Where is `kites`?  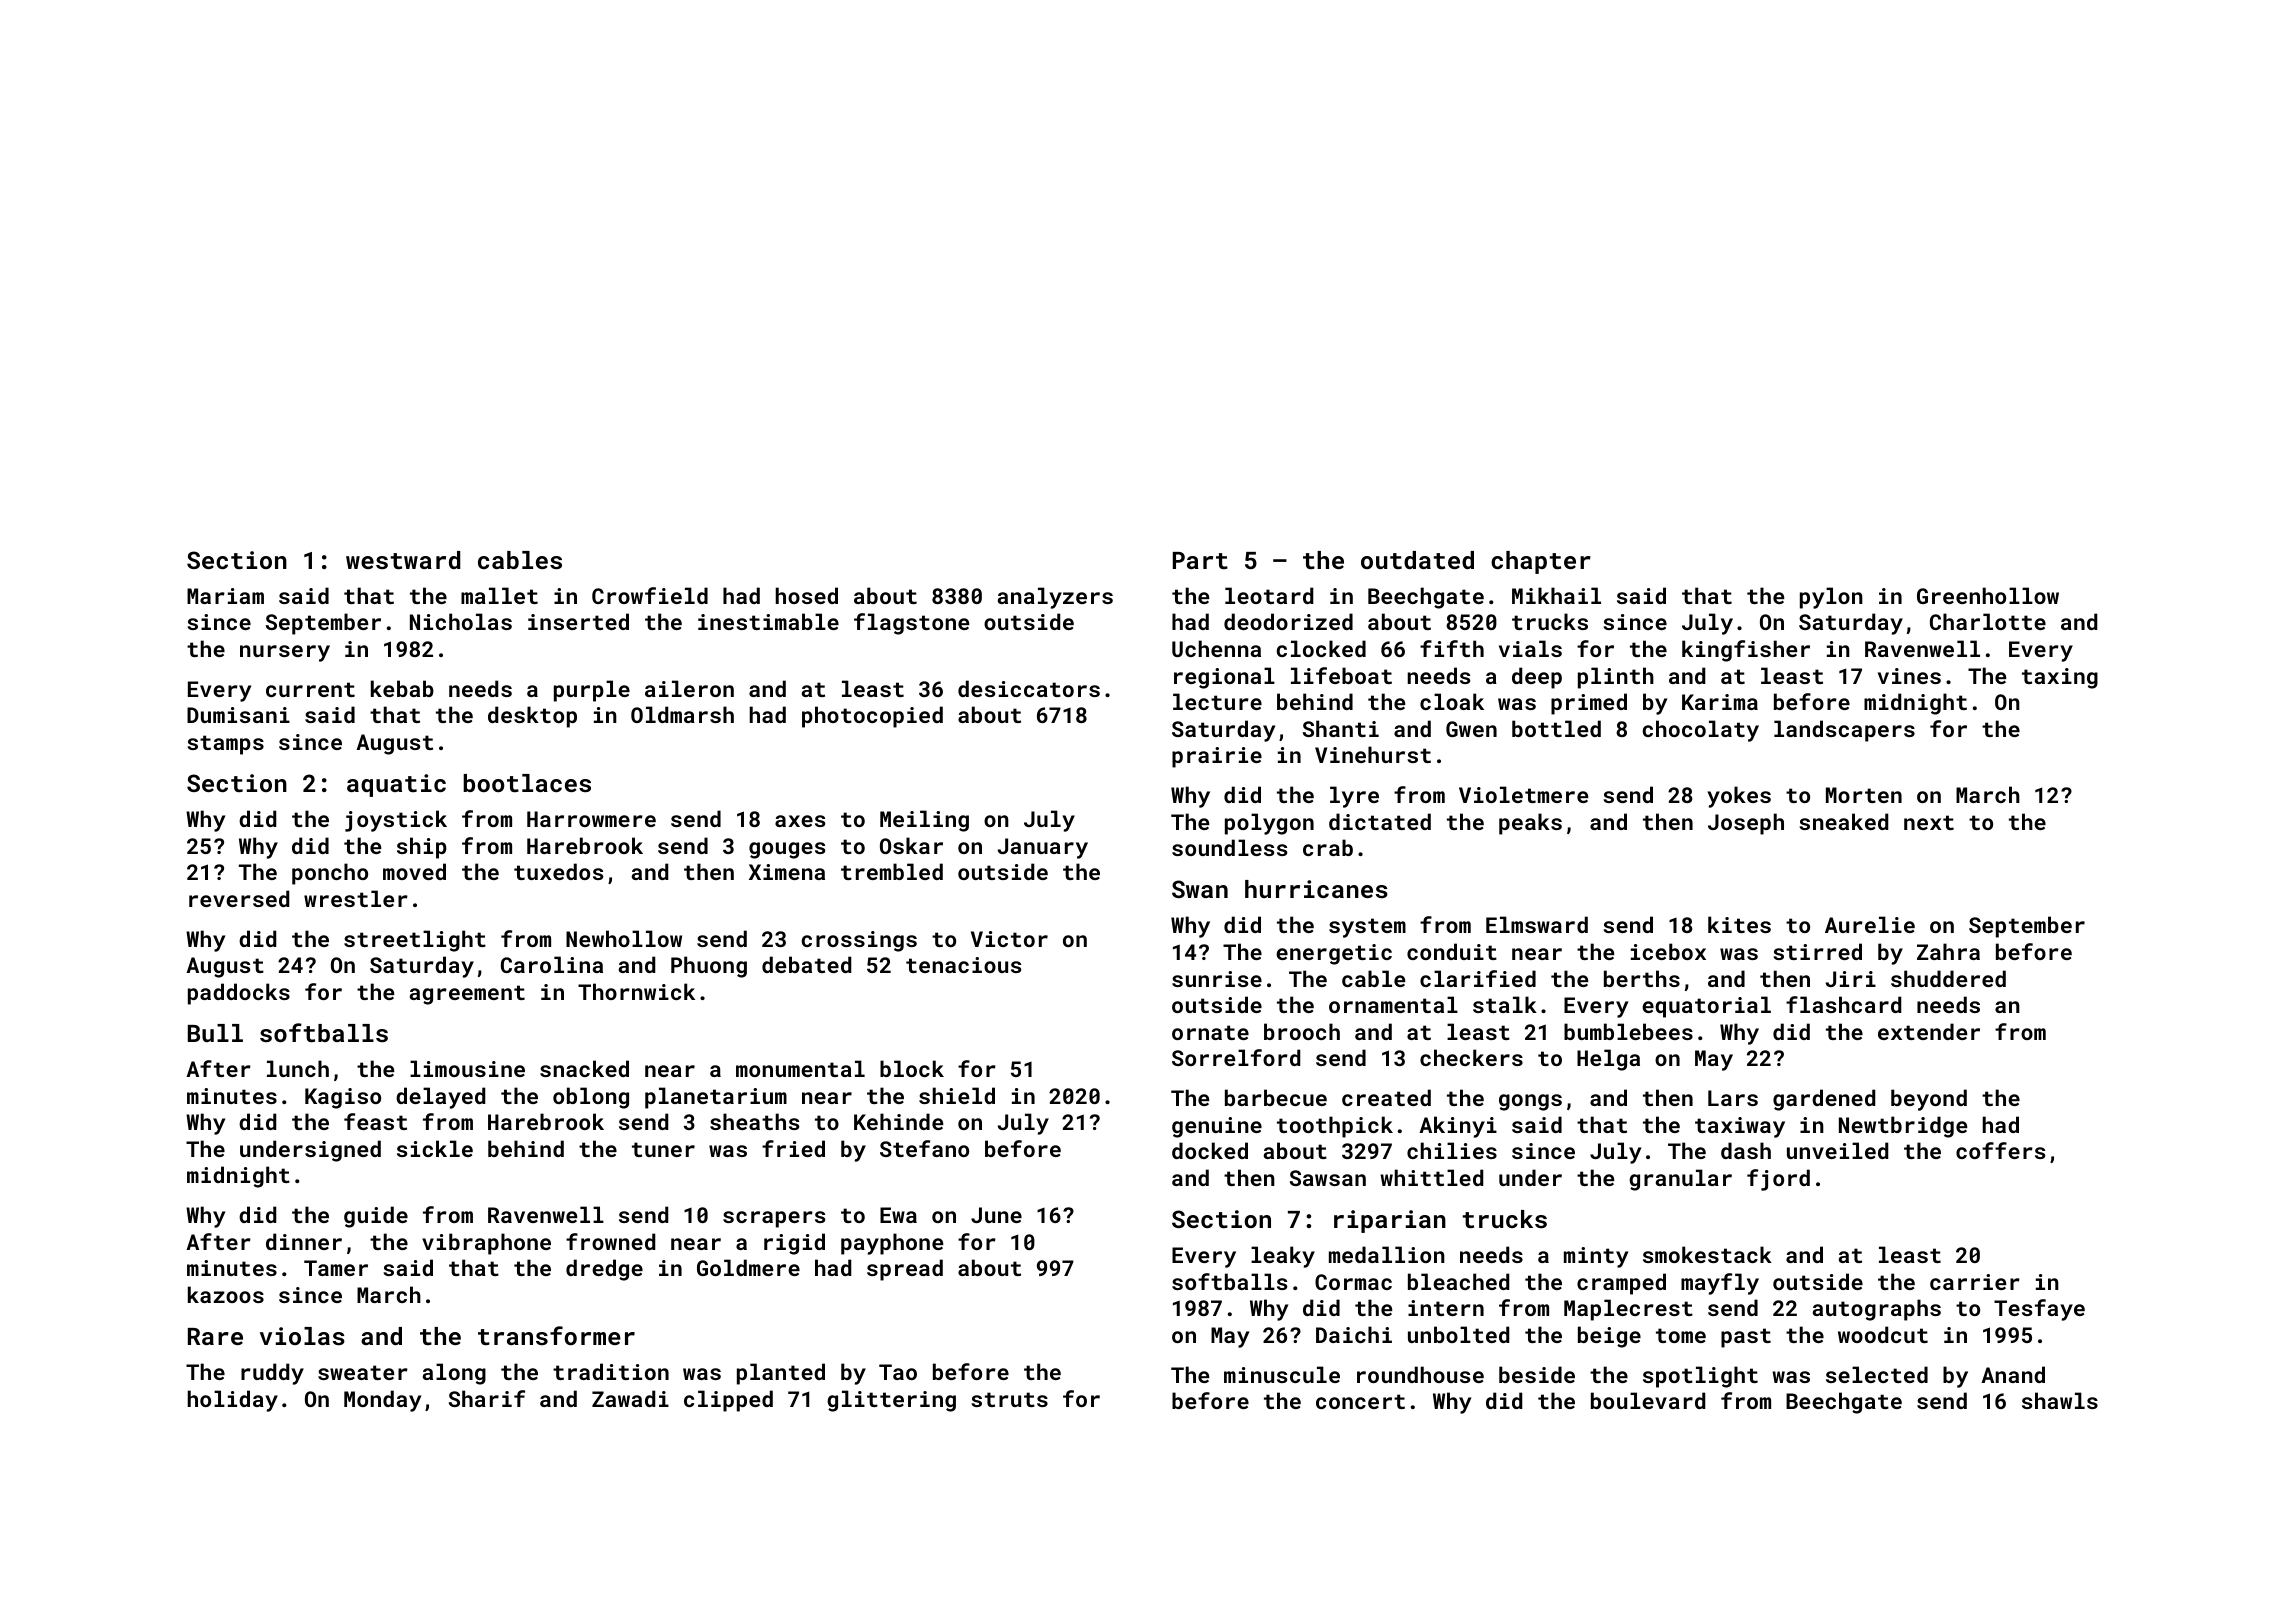
kites is located at coordinates (1739, 924).
